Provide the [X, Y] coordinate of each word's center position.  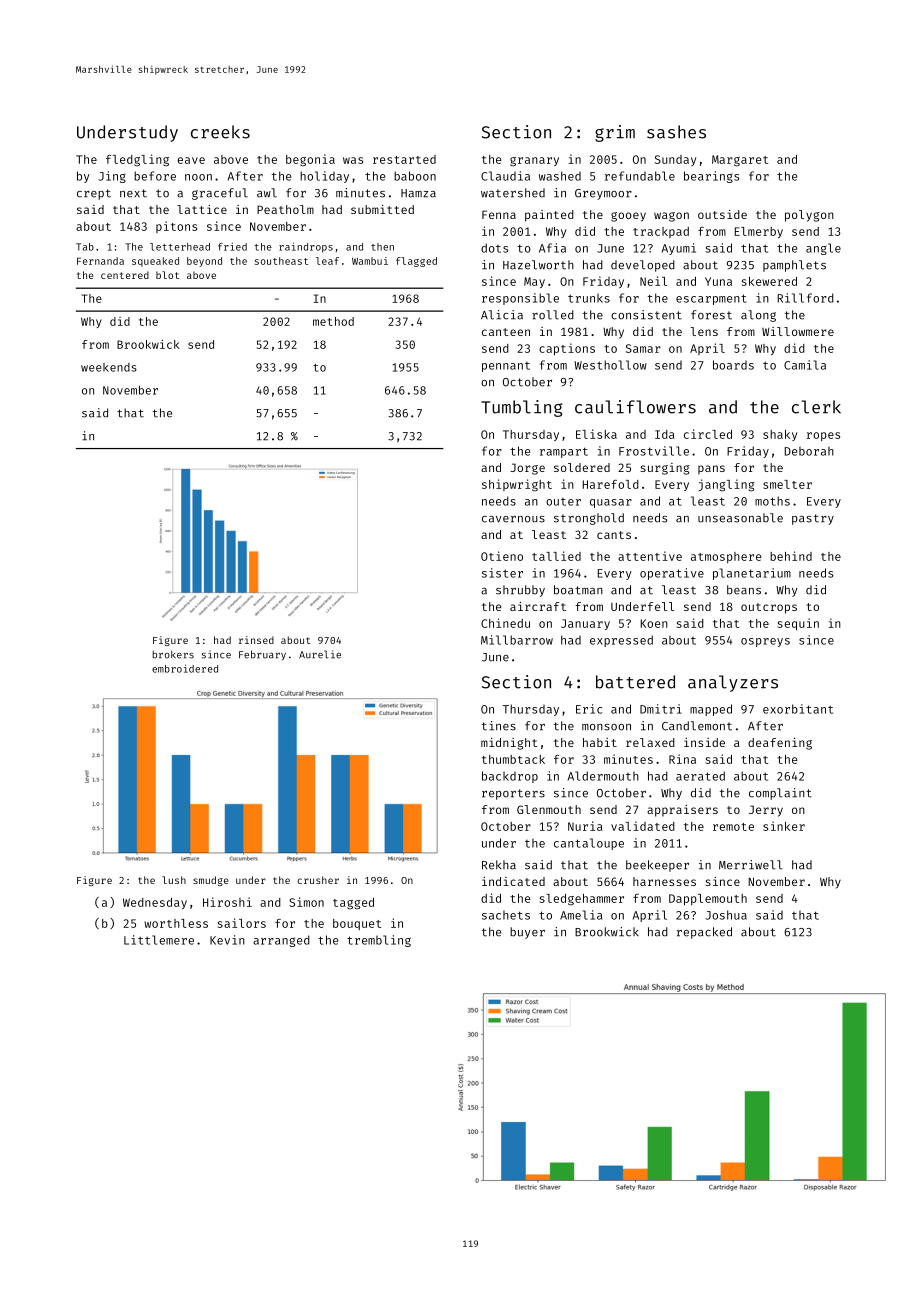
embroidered [185, 668]
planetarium [752, 574]
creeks [220, 132]
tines [499, 726]
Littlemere [159, 940]
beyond [204, 262]
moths [772, 501]
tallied [556, 556]
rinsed [256, 640]
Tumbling [522, 408]
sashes [676, 132]
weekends [109, 367]
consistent [646, 315]
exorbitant [798, 709]
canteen [506, 332]
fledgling [137, 160]
